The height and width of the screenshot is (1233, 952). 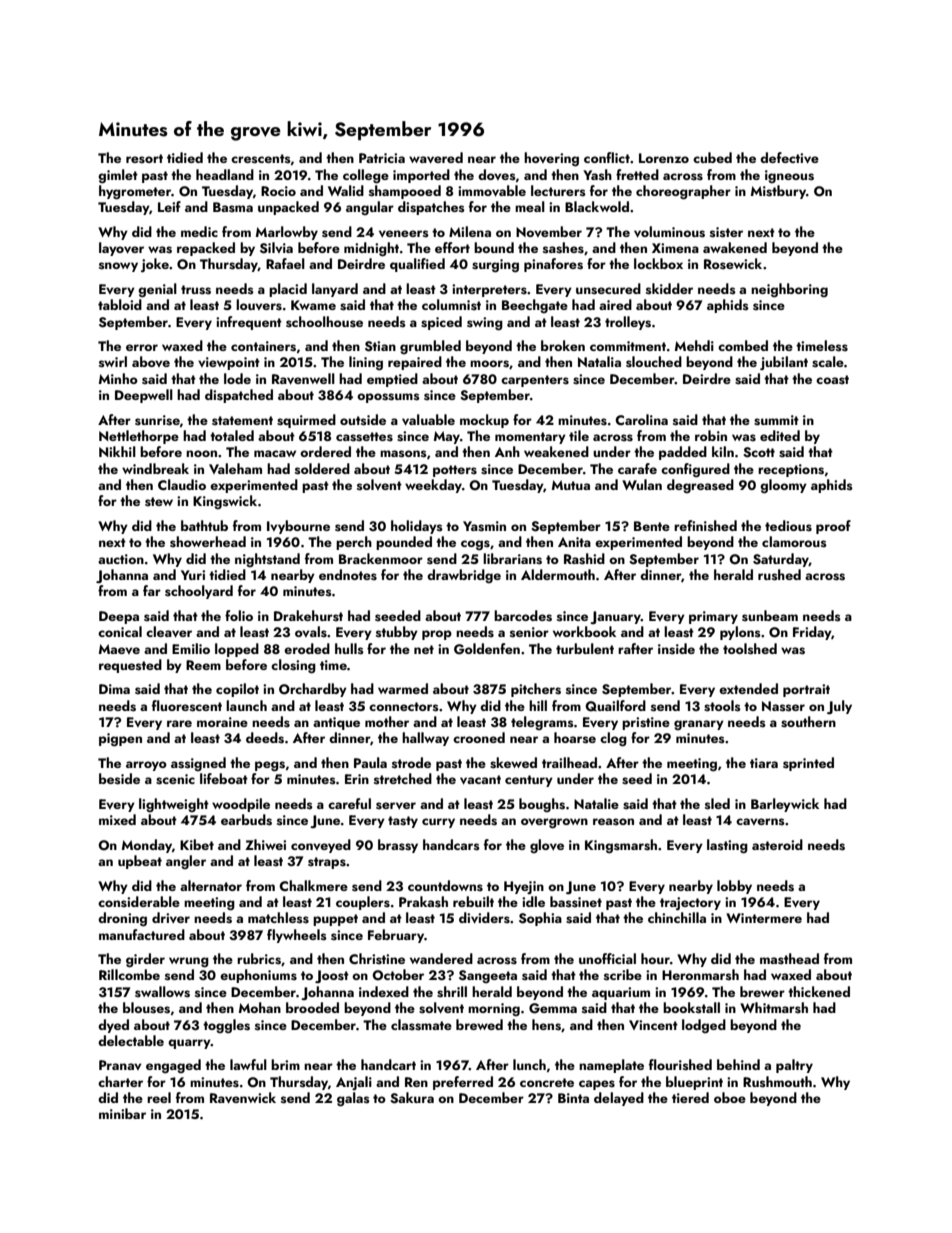 I want to click on Aldermouth, so click(x=558, y=574).
